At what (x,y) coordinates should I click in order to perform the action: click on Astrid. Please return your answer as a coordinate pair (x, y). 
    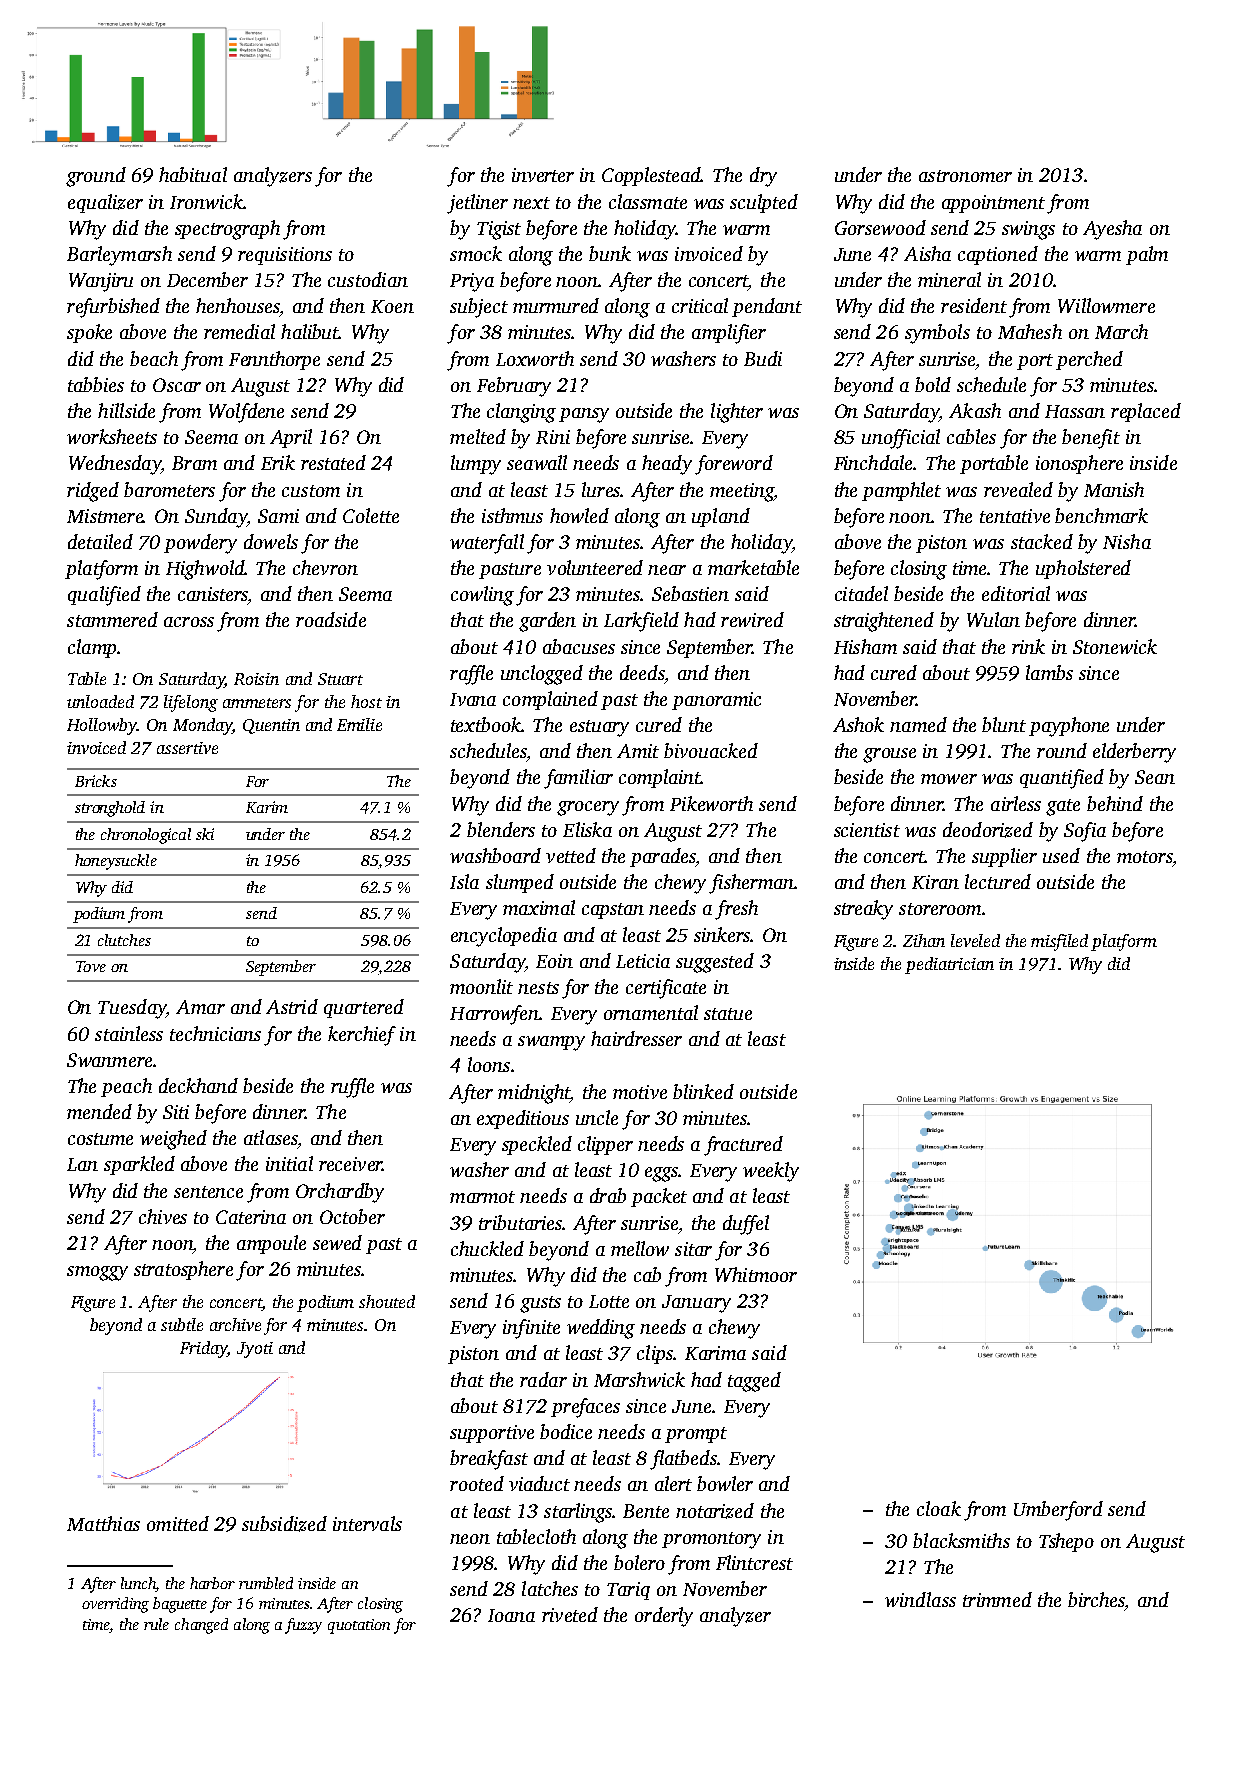
    Looking at the image, I should click on (292, 1006).
